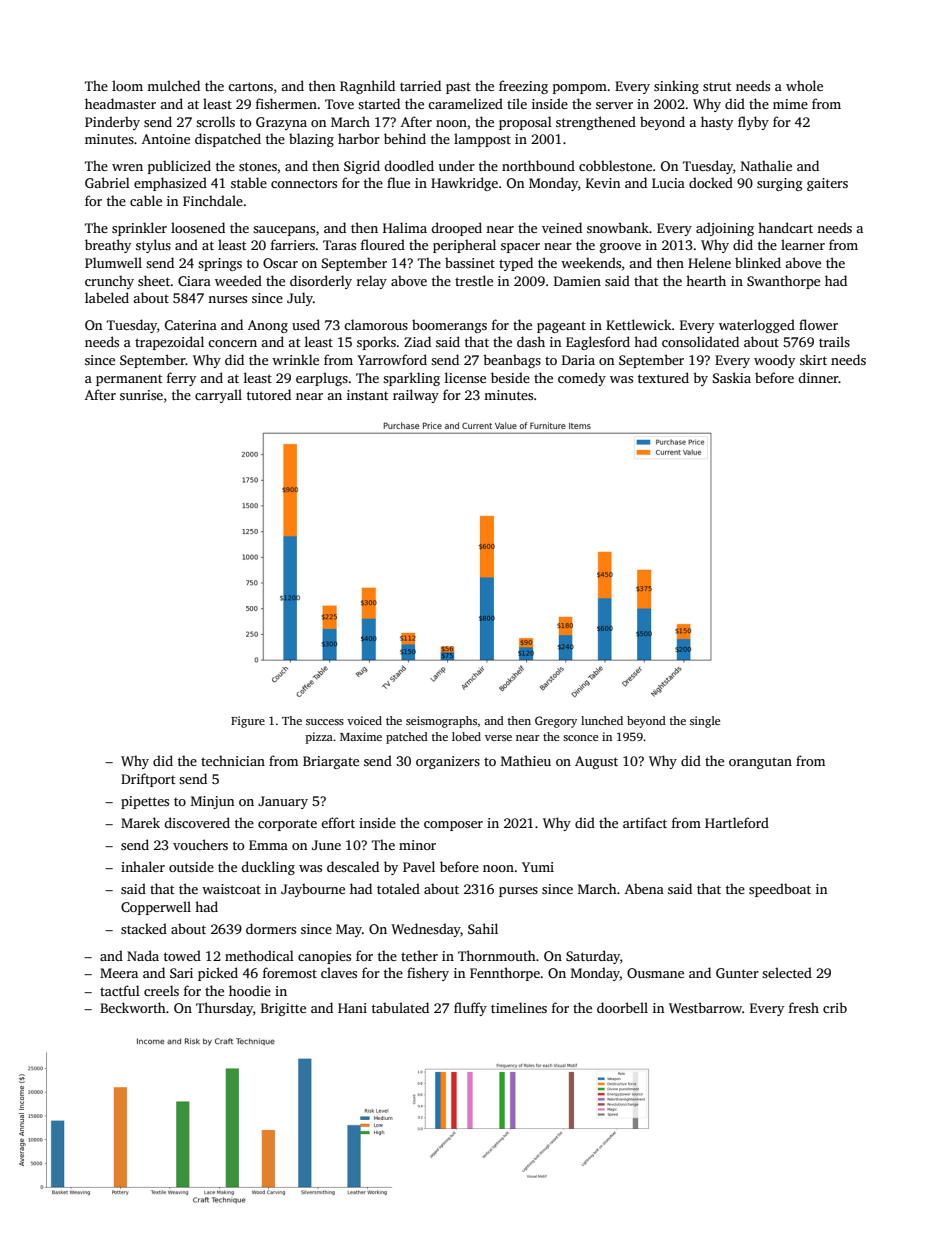 The width and height of the image is (952, 1233). Describe the element at coordinates (248, 722) in the image. I see `Figure` at that location.
